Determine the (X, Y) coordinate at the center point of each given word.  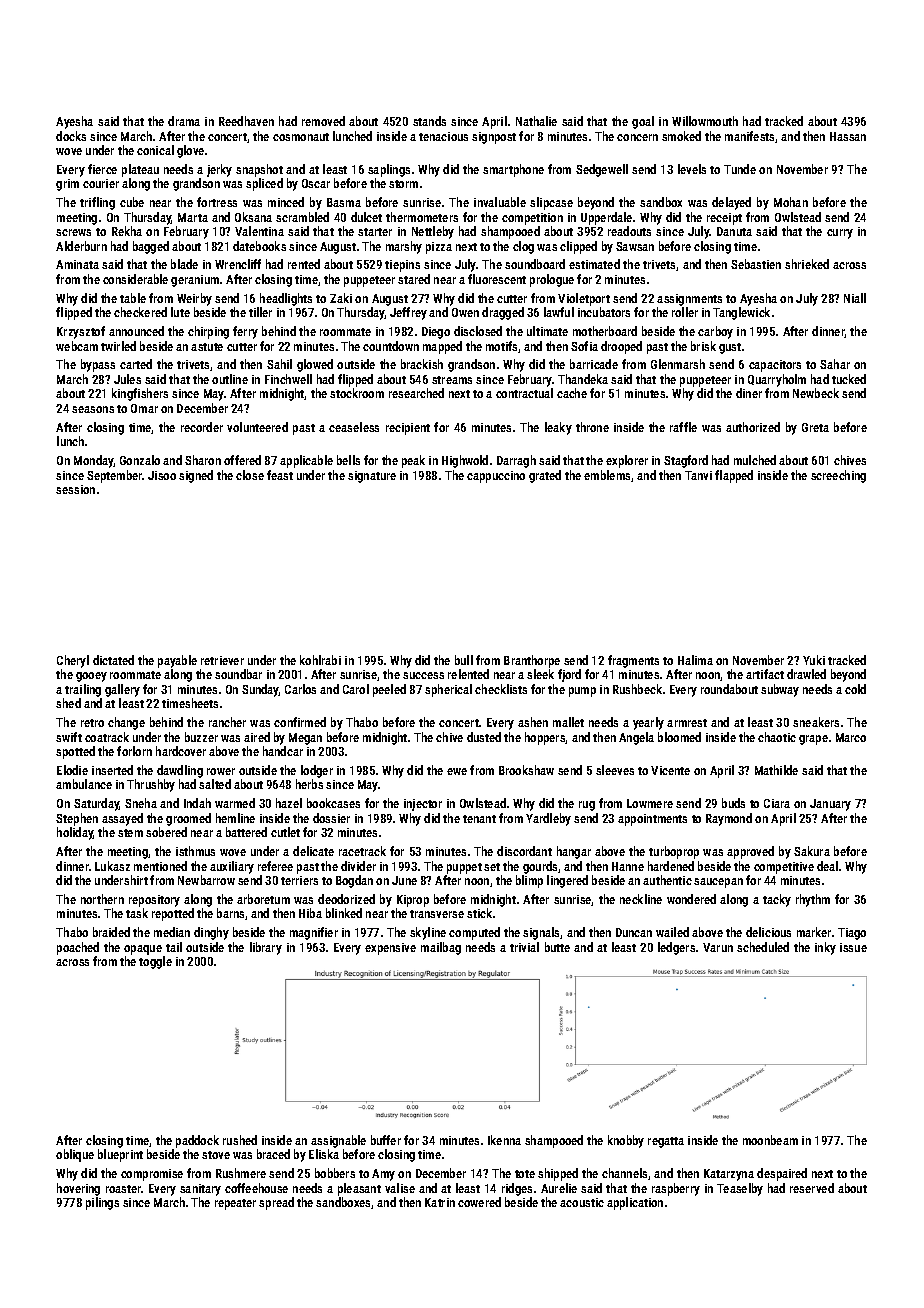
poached (78, 948)
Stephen (77, 819)
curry (840, 234)
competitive (784, 868)
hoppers (545, 738)
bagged (151, 247)
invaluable (500, 202)
